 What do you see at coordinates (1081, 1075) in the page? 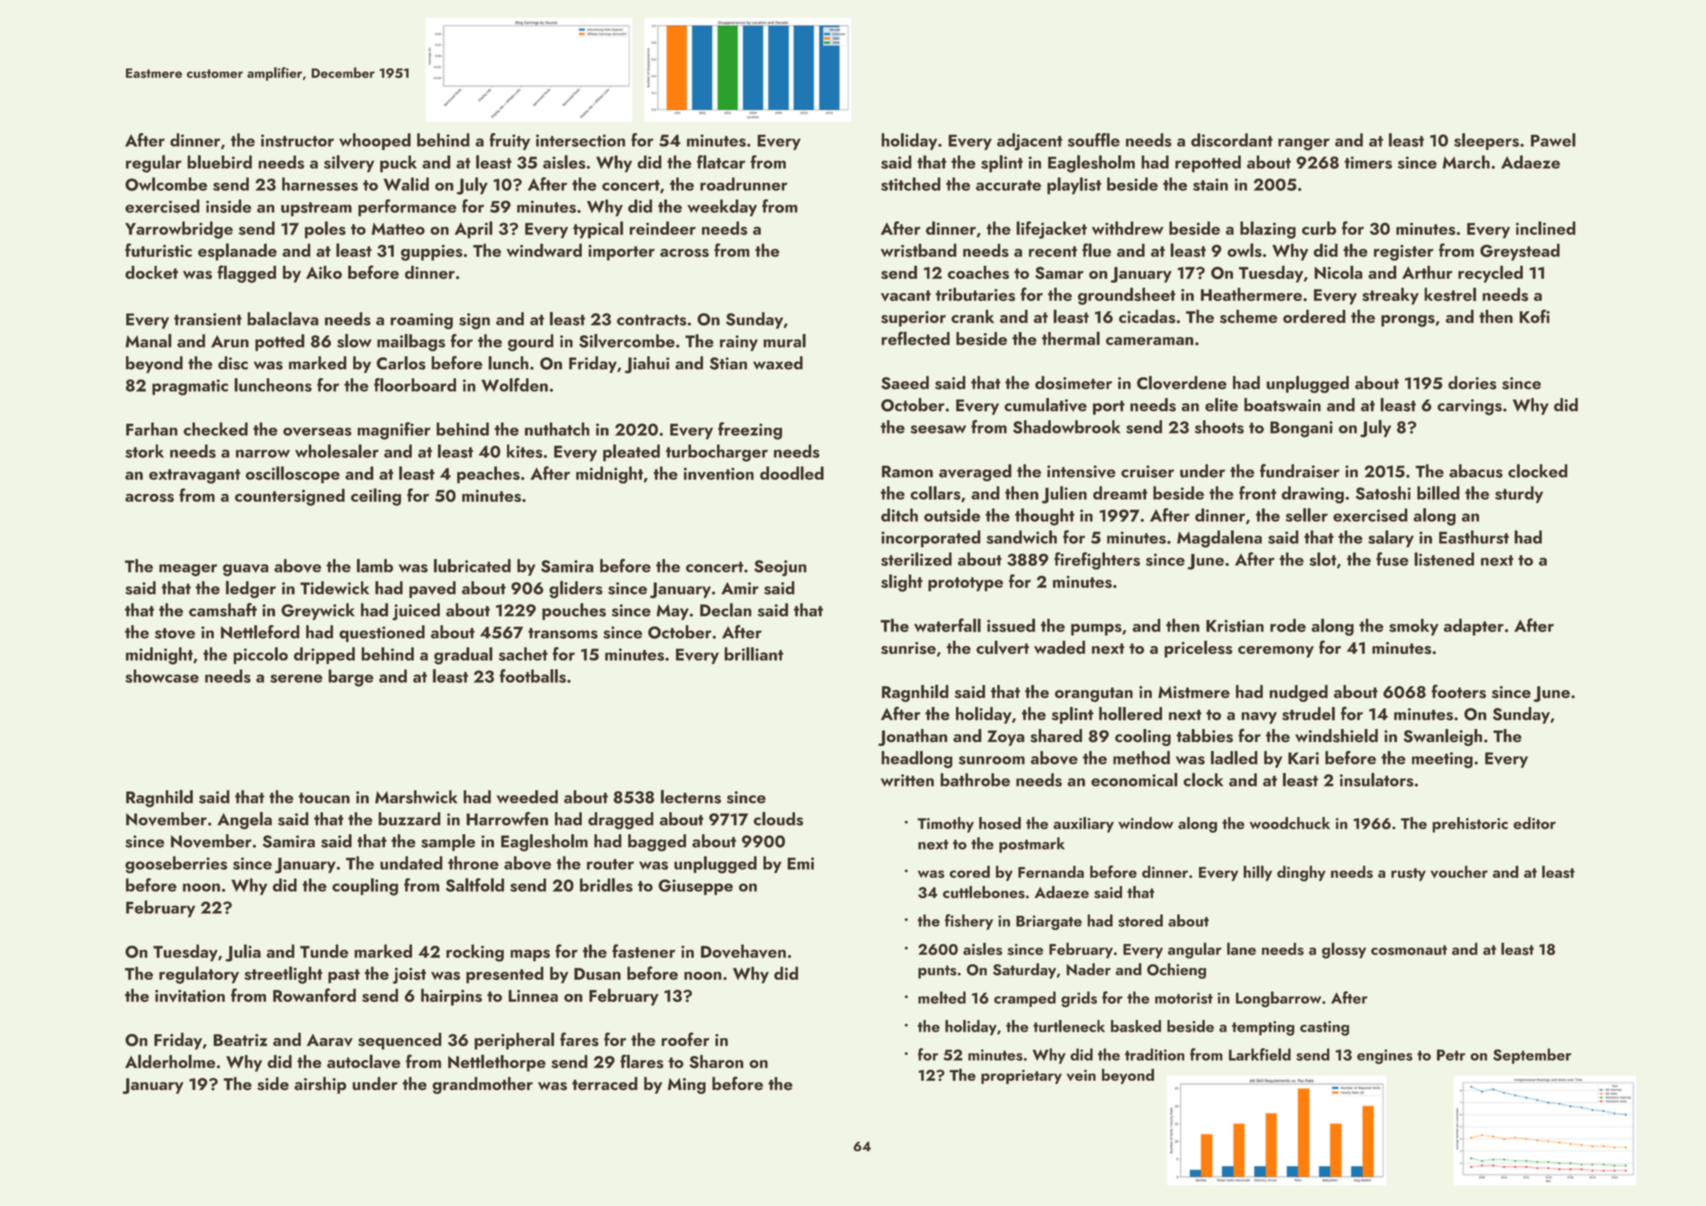
I see `vein` at bounding box center [1081, 1075].
